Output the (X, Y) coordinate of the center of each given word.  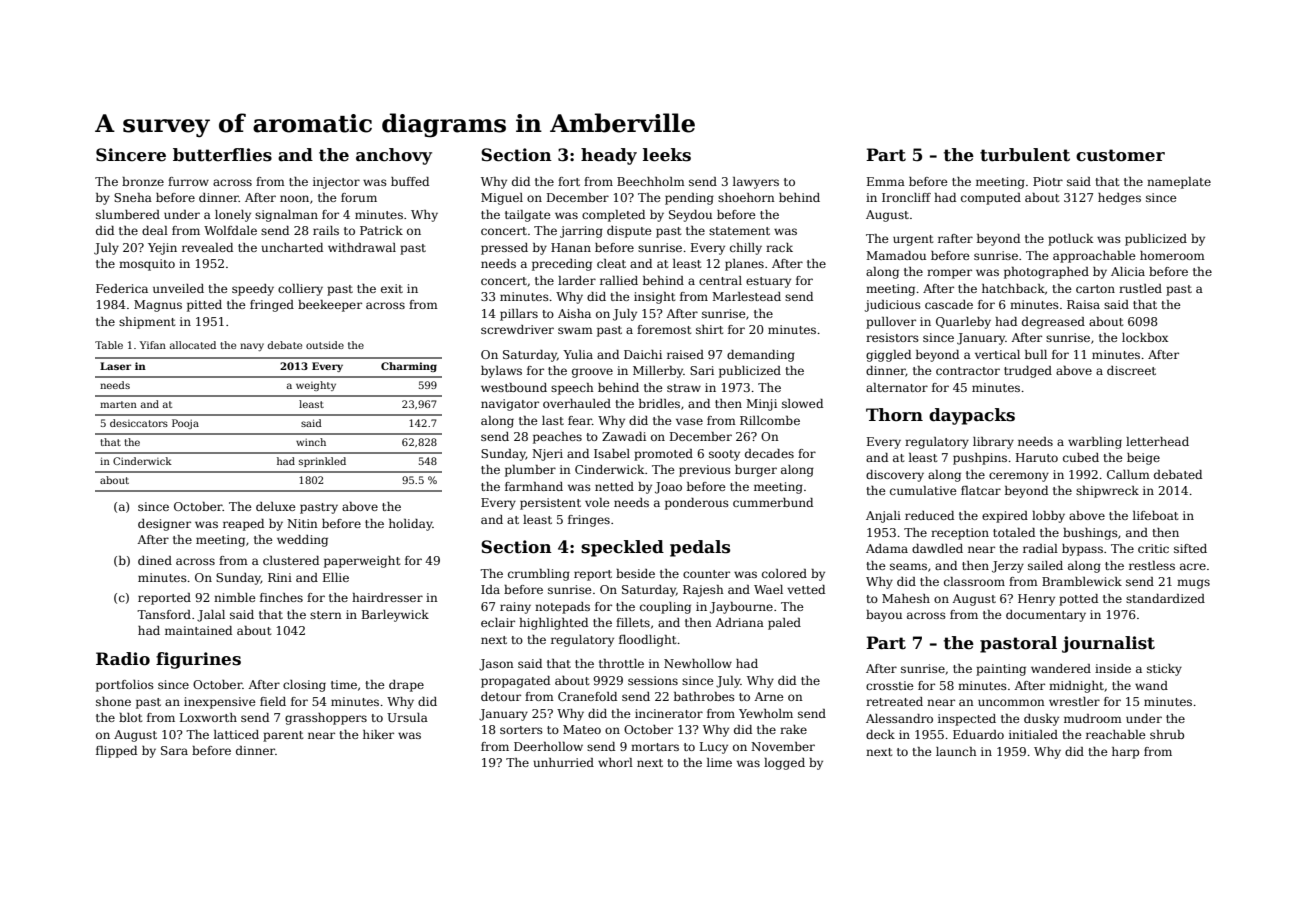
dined (155, 560)
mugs (1193, 584)
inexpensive (220, 703)
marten (118, 404)
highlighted (553, 624)
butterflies (222, 155)
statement (739, 231)
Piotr (1048, 181)
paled (784, 624)
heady (609, 156)
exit (392, 288)
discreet (1131, 370)
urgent (913, 240)
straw (684, 388)
